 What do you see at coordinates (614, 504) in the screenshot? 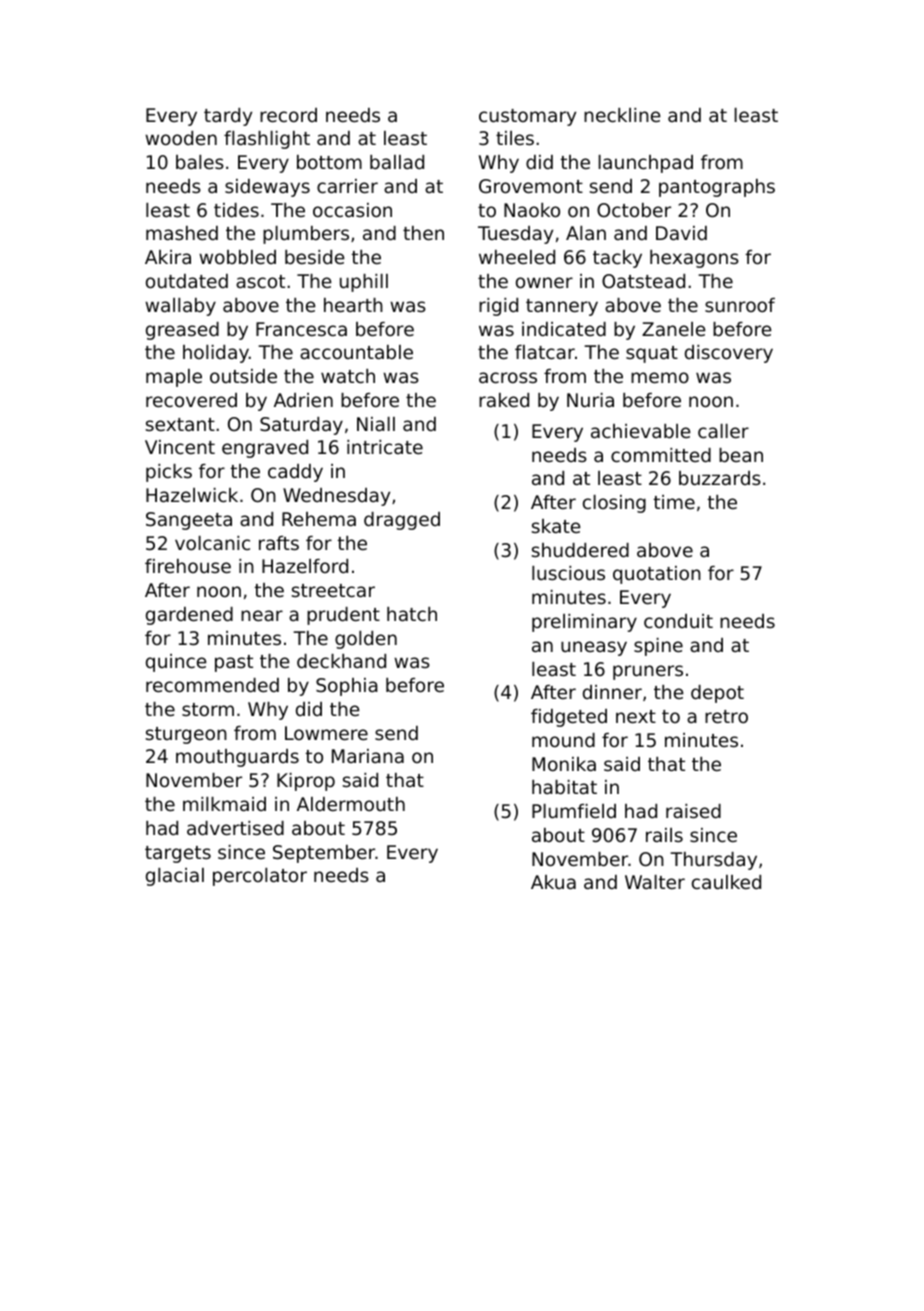
I see `closing` at bounding box center [614, 504].
